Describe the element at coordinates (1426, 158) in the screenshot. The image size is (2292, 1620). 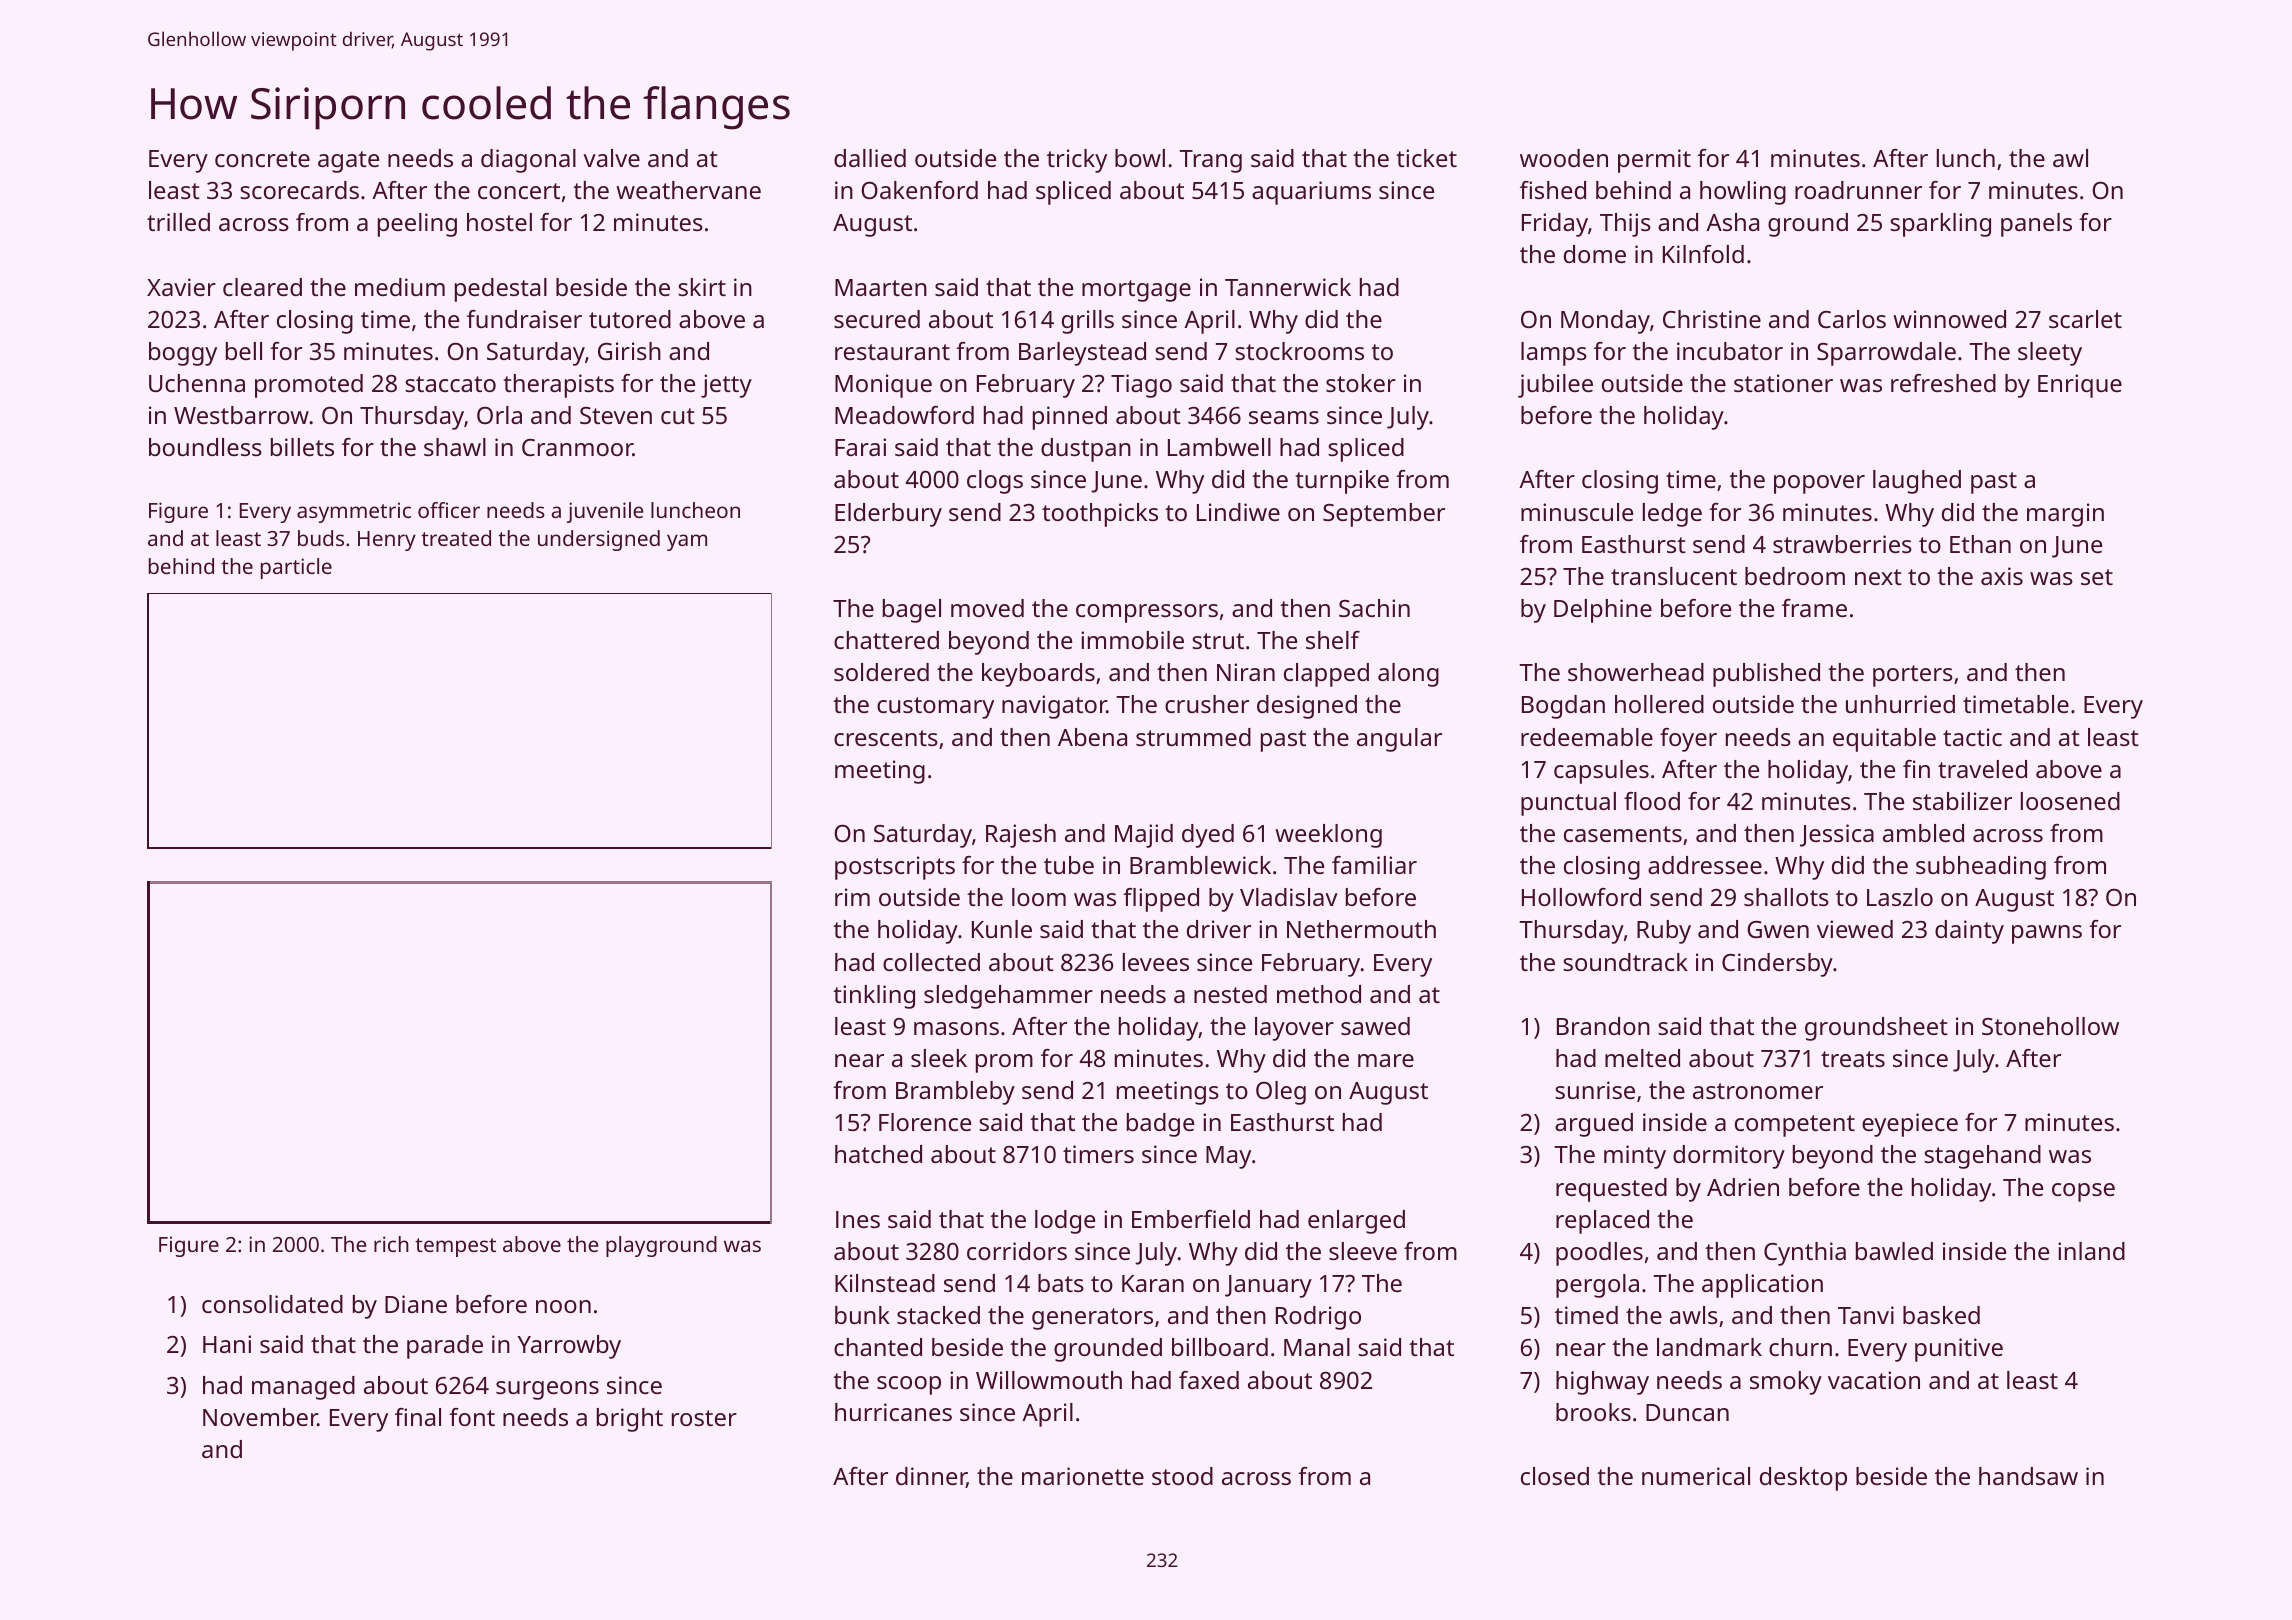
I see `ticket` at that location.
